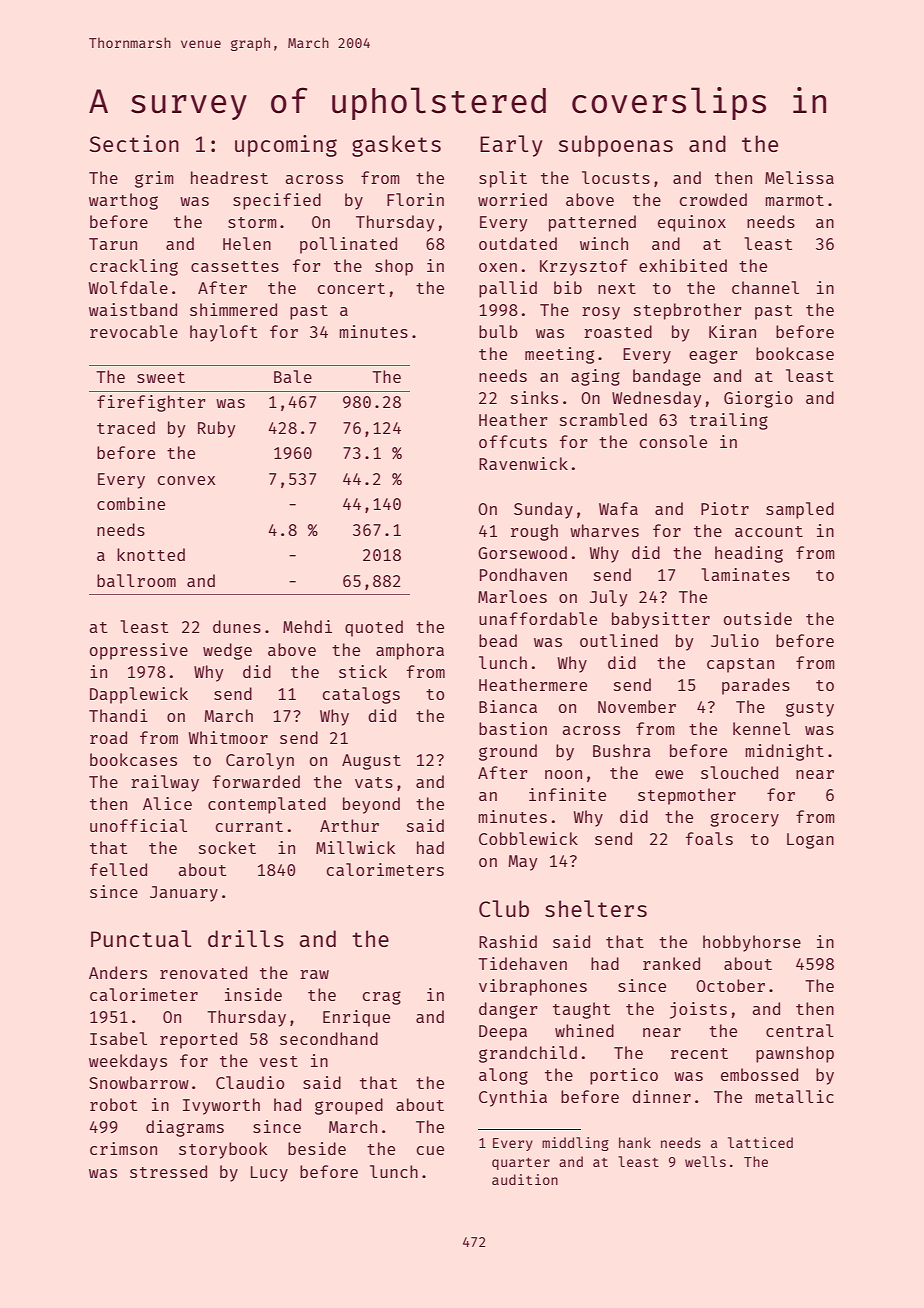 Image resolution: width=924 pixels, height=1308 pixels. Describe the element at coordinates (637, 706) in the screenshot. I see `November` at that location.
